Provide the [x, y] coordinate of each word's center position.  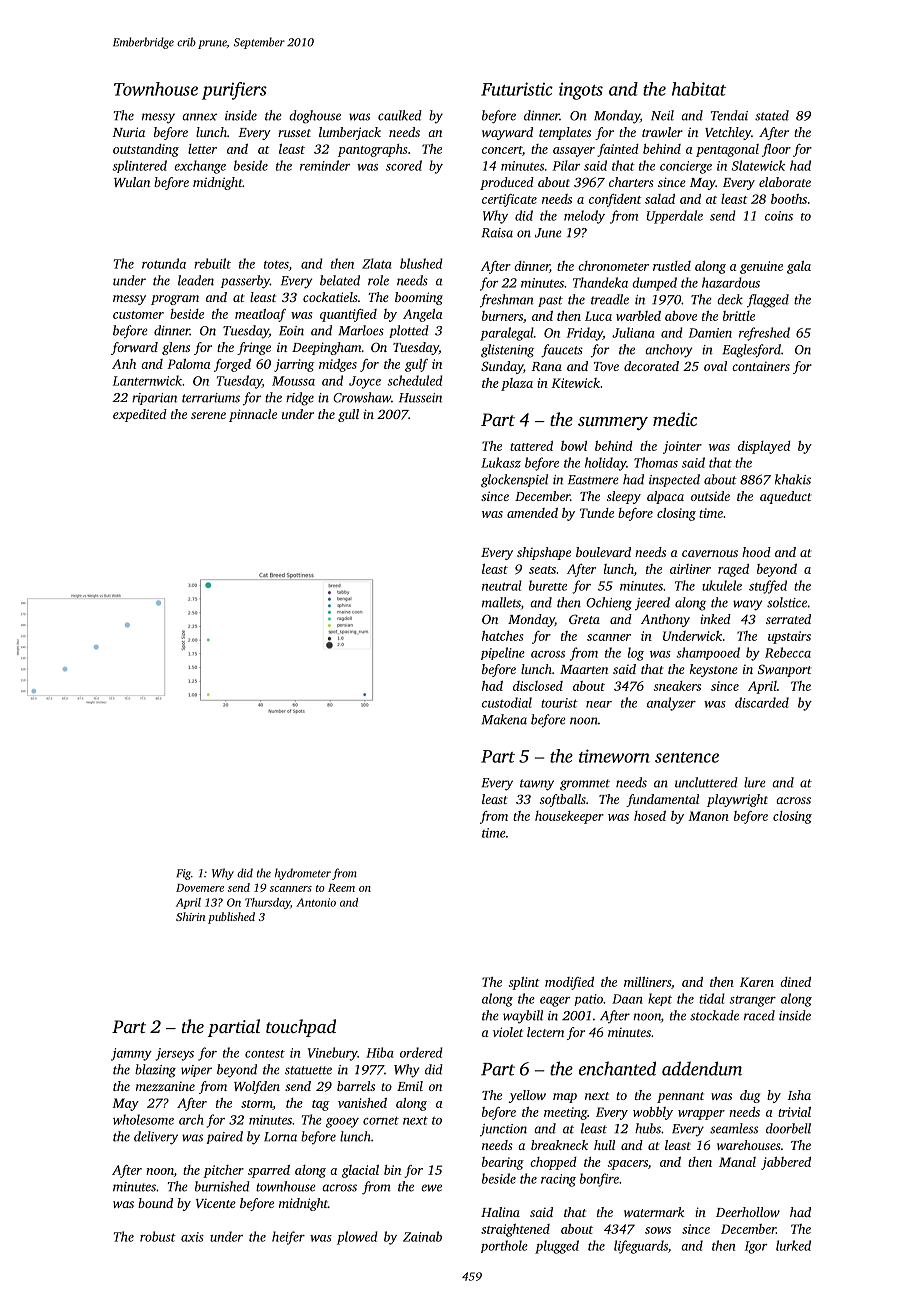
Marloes [361, 330]
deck [730, 299]
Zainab [422, 1236]
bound [155, 1203]
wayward [507, 133]
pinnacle [253, 415]
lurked [793, 1245]
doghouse [315, 117]
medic [675, 419]
